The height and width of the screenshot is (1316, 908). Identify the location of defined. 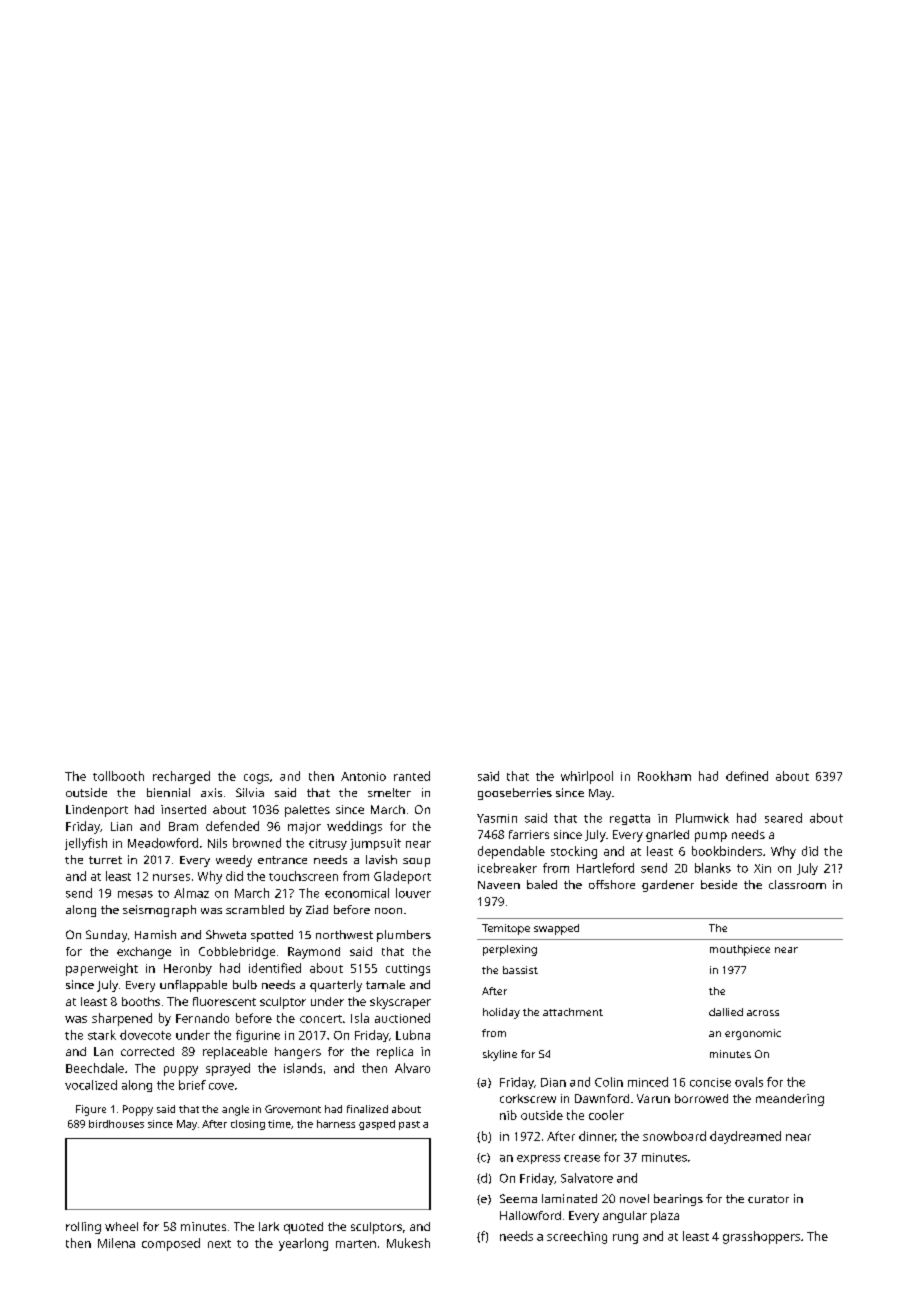
(747, 776).
